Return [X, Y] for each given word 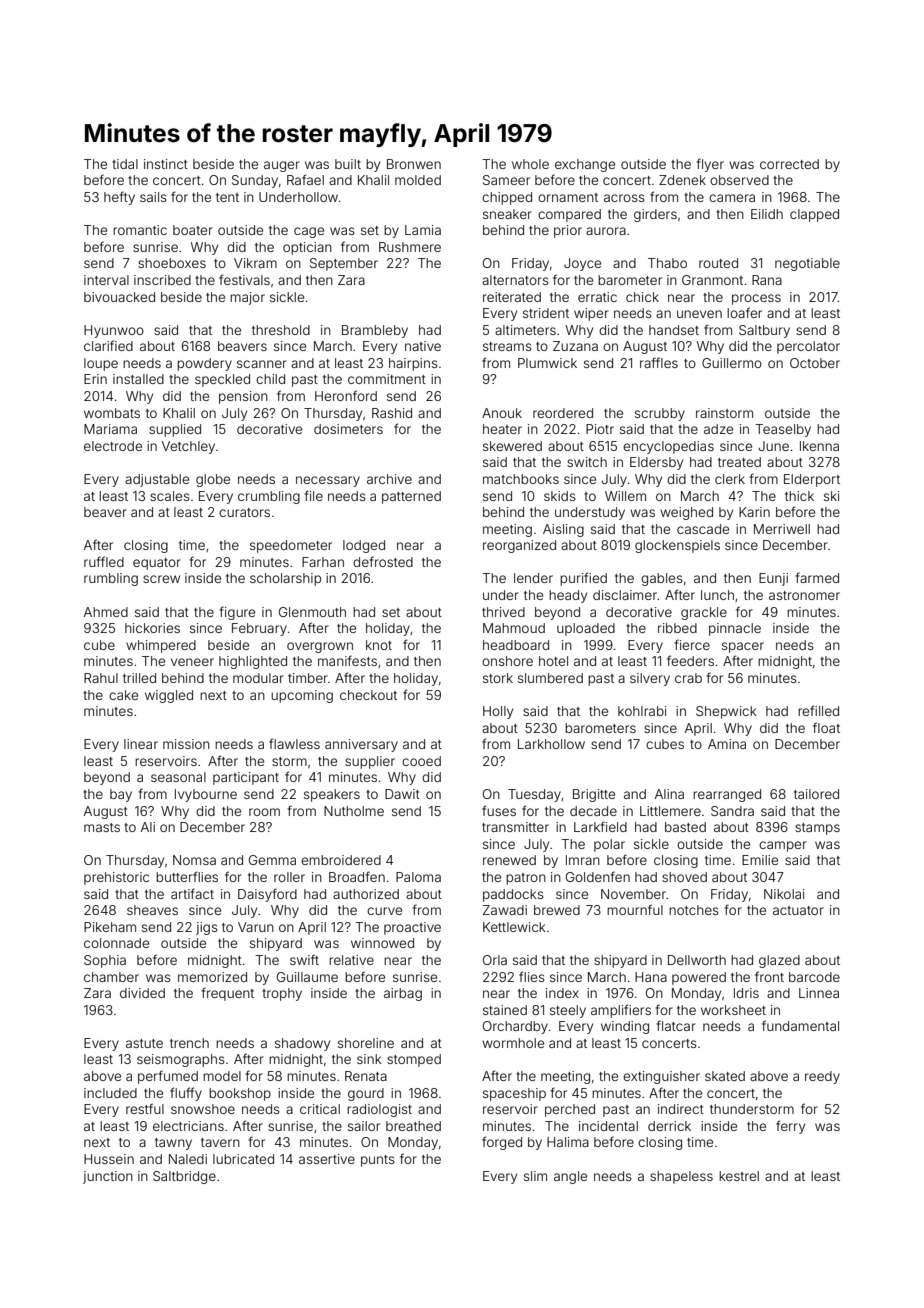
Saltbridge [184, 1177]
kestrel [739, 1176]
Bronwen [414, 164]
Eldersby [656, 463]
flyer [710, 165]
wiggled [169, 696]
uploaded [586, 629]
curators [244, 512]
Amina [727, 744]
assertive [327, 1159]
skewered [512, 446]
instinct [166, 164]
